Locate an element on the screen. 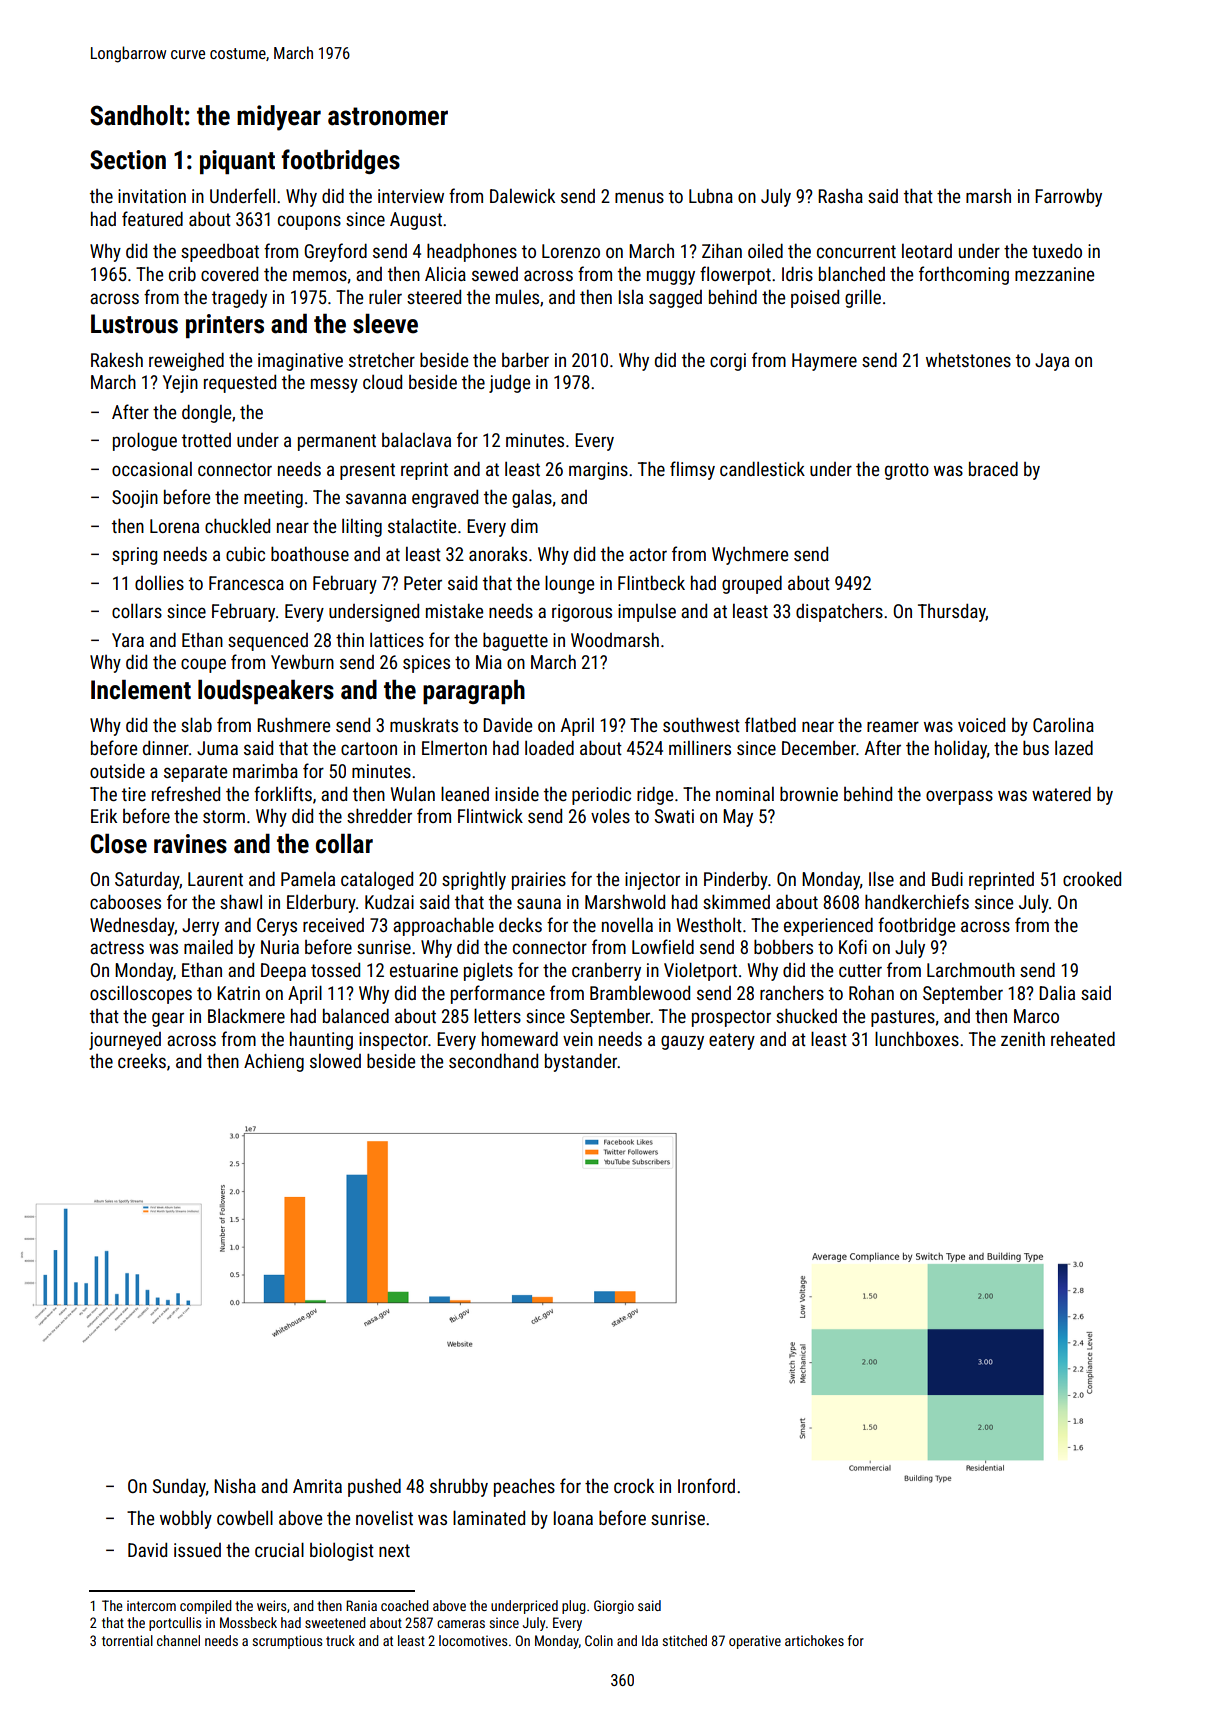 This screenshot has height=1727, width=1221. operative is located at coordinates (755, 1642).
